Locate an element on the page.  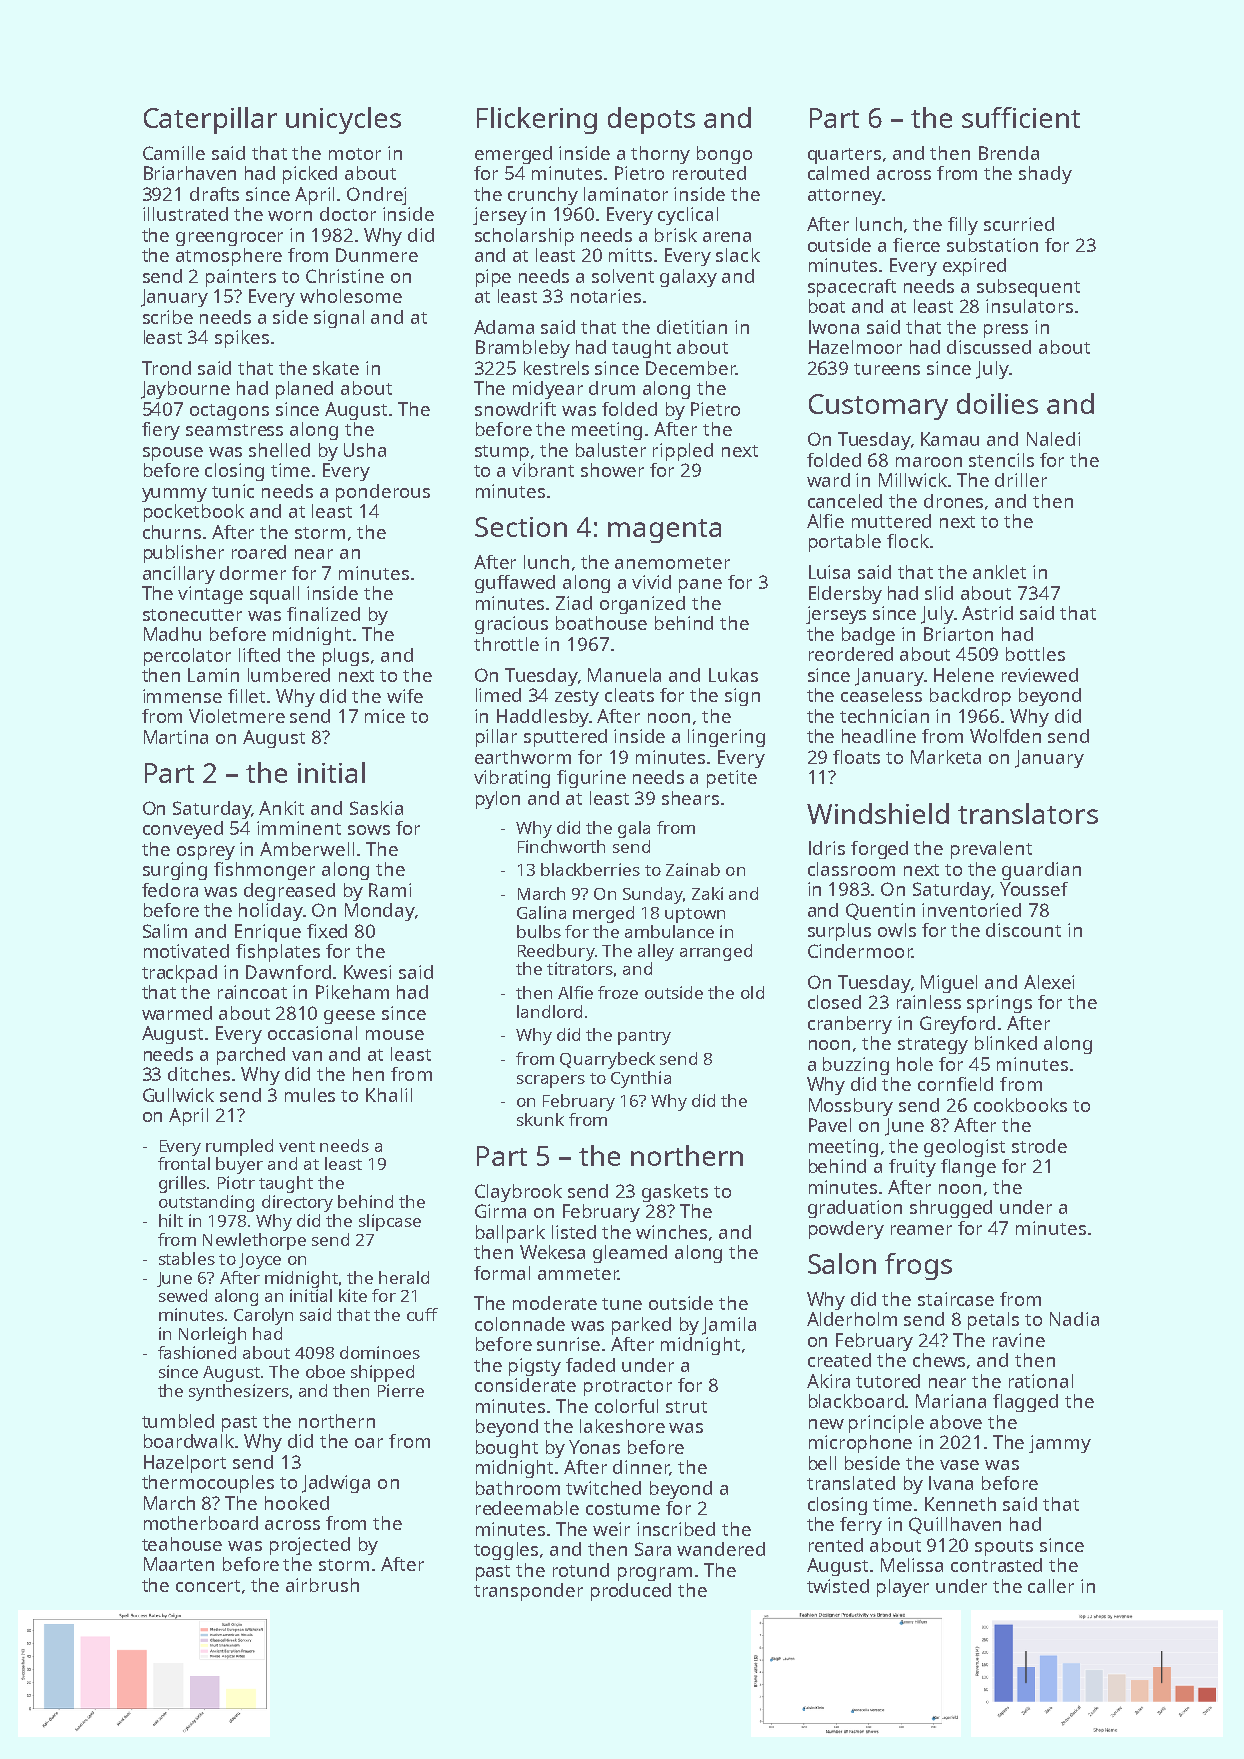
bottles is located at coordinates (1035, 654).
